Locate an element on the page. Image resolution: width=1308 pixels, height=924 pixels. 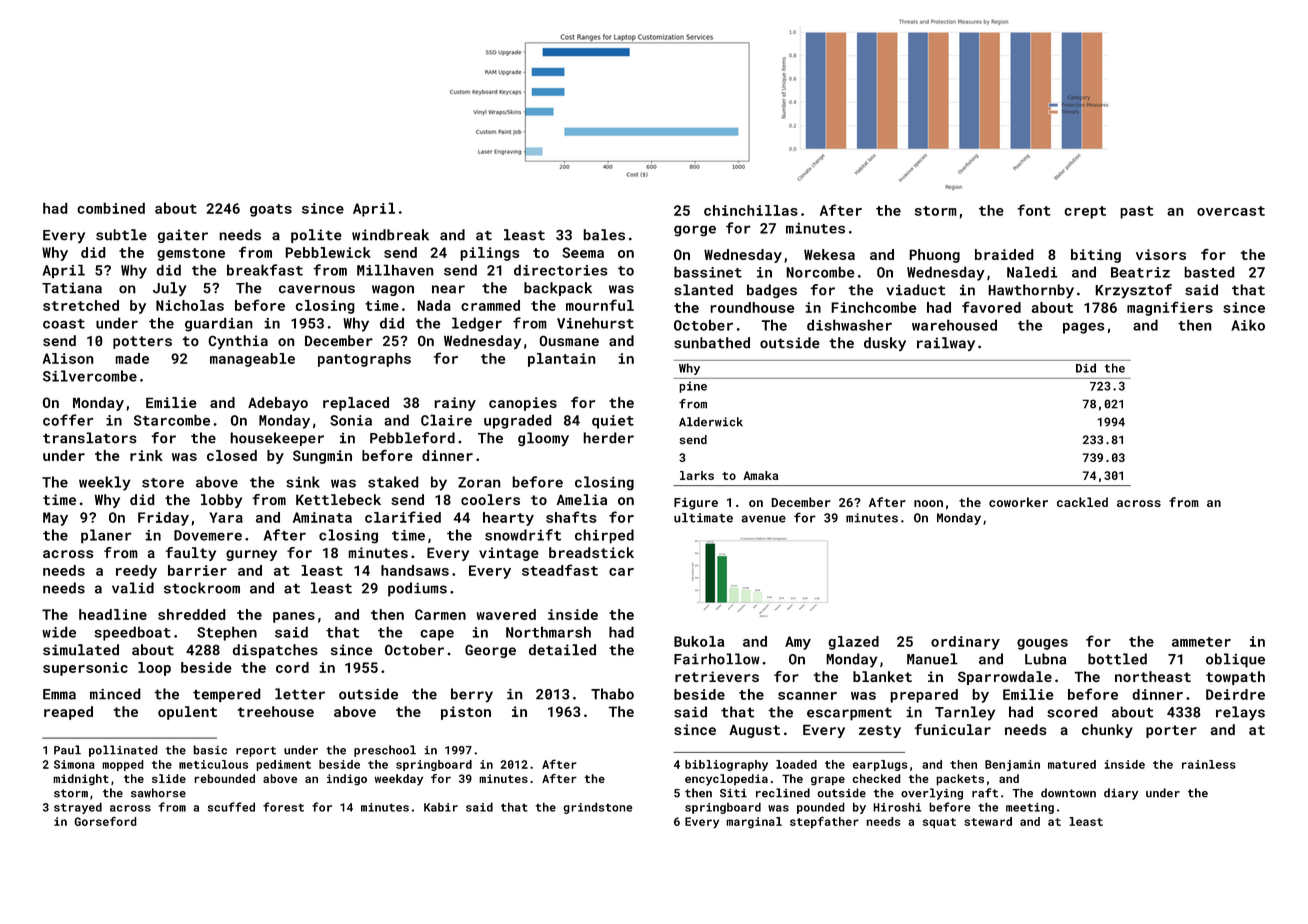
crept is located at coordinates (1085, 212).
